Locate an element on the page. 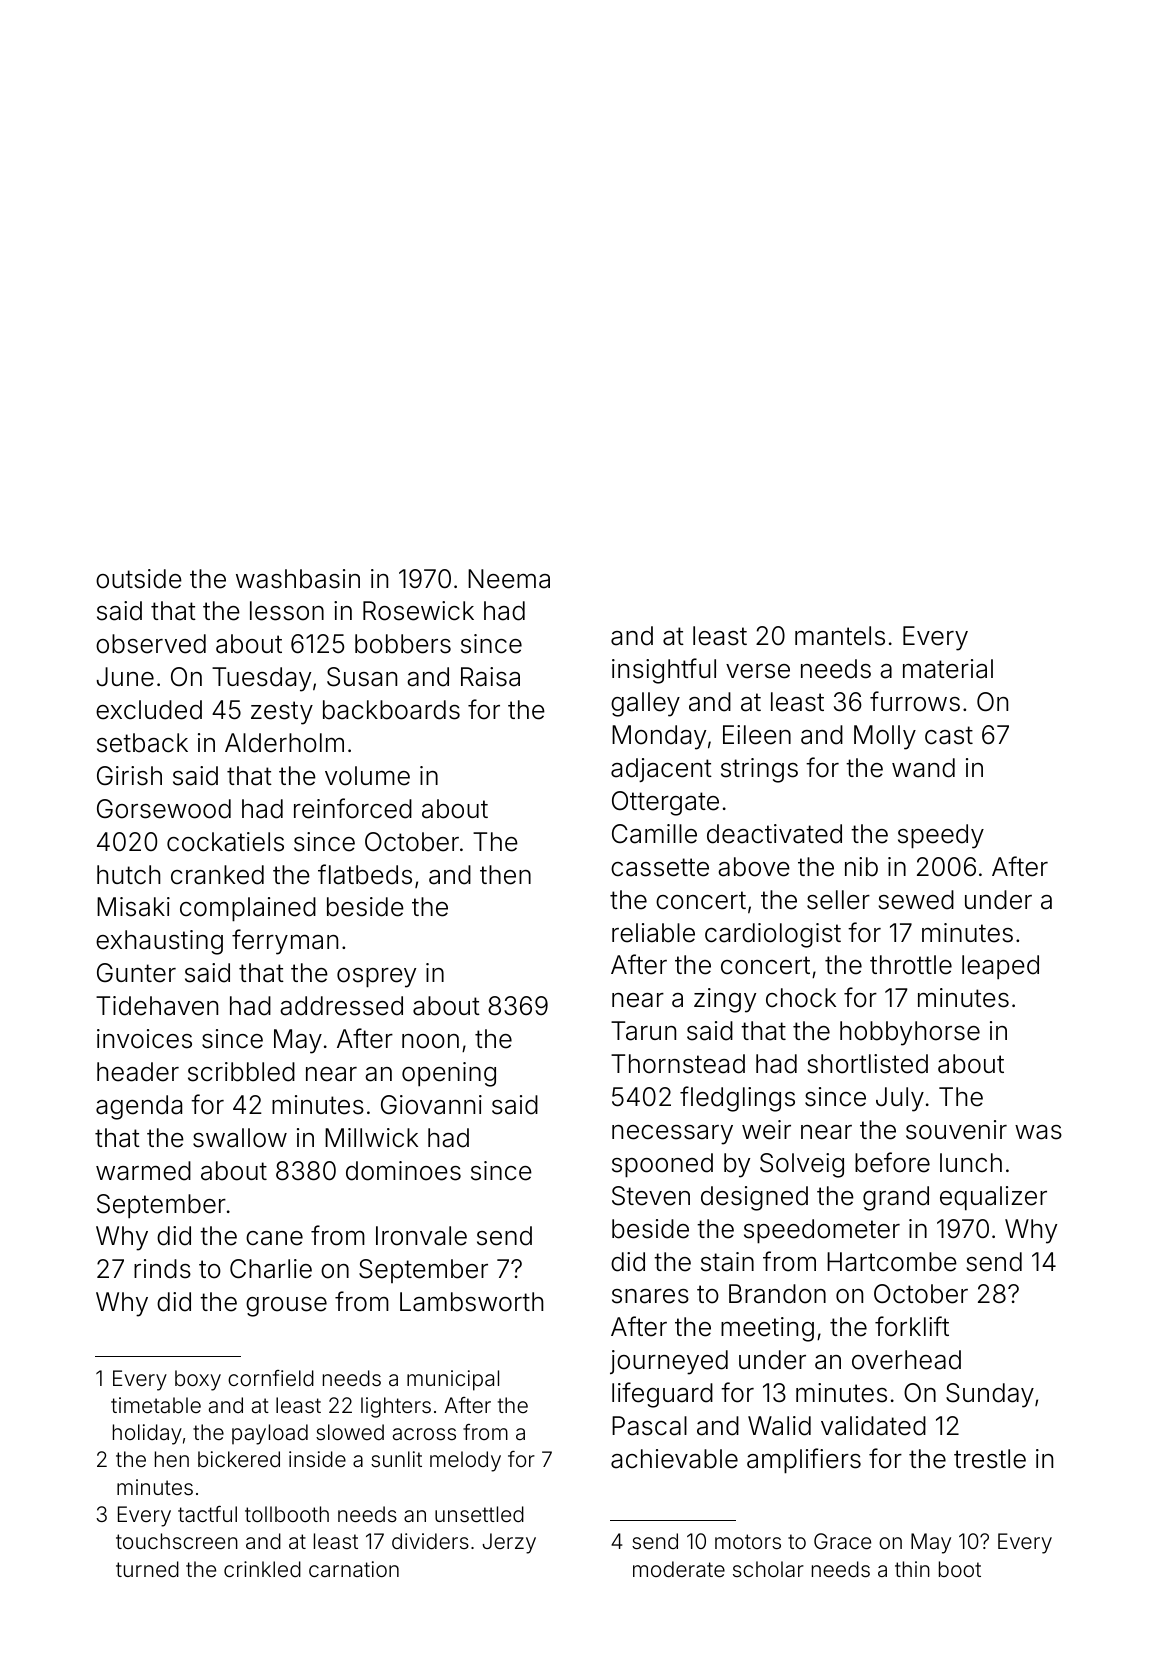  Sunday is located at coordinates (990, 1395).
